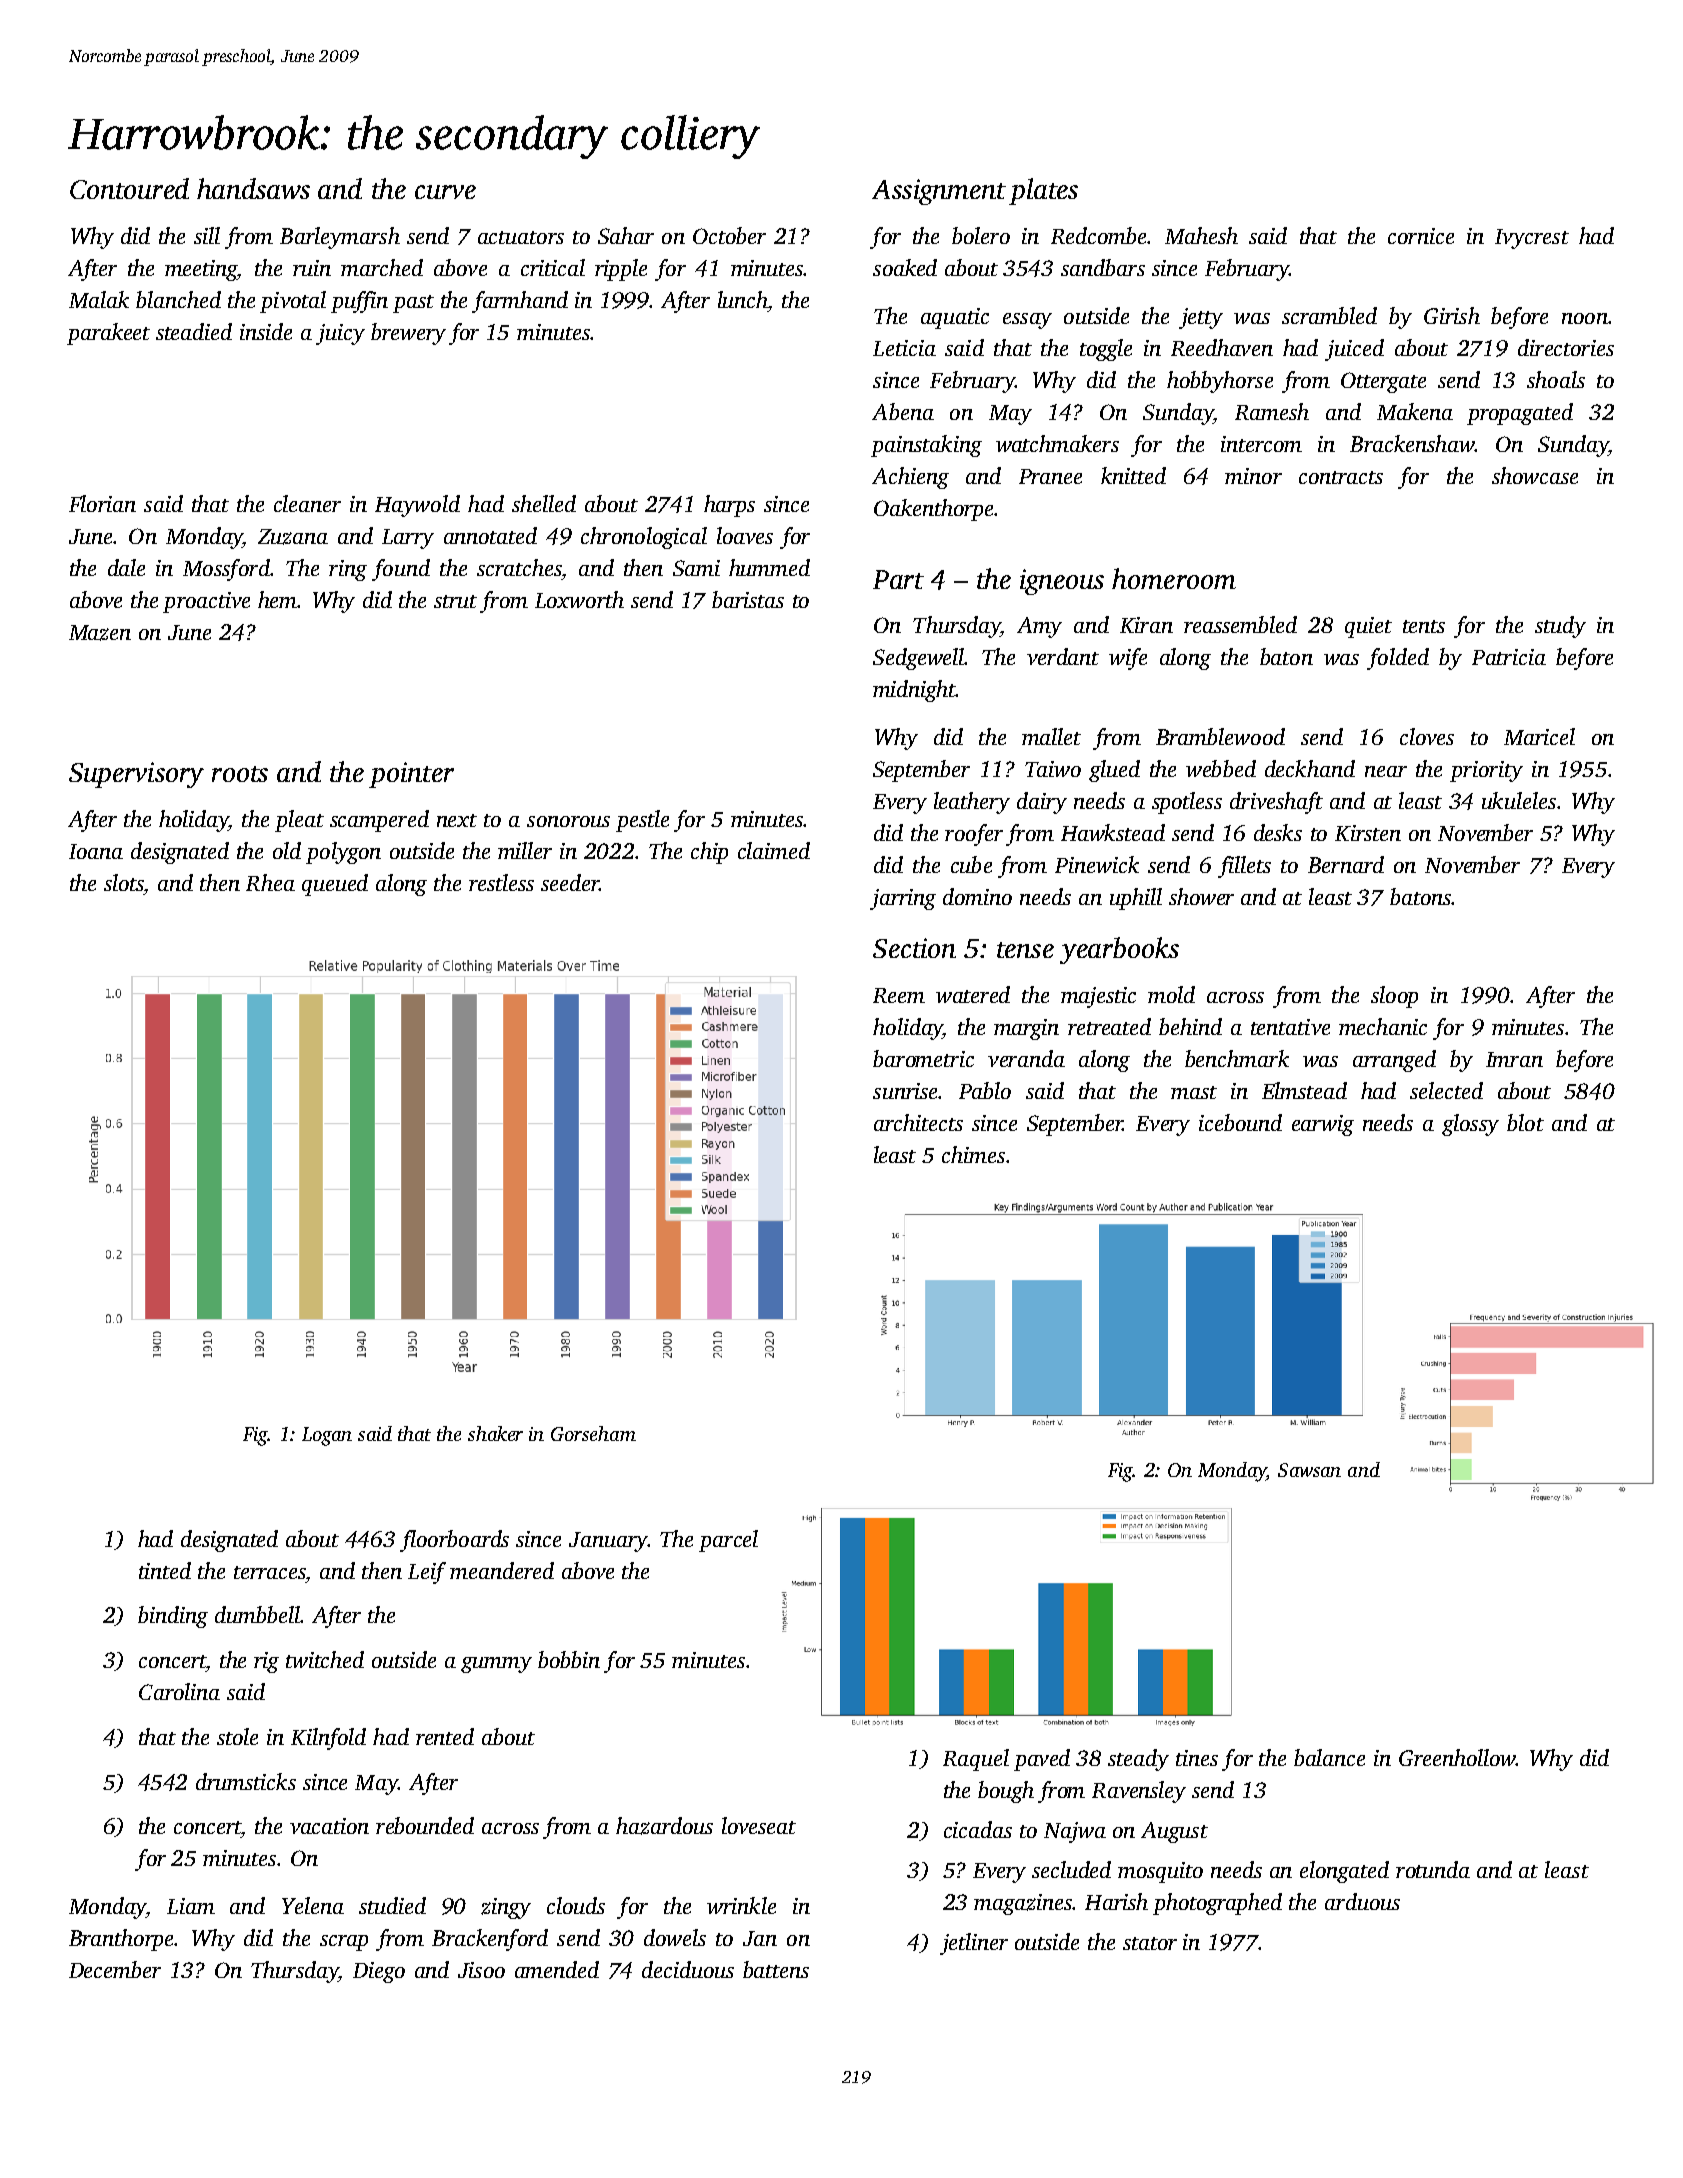  I want to click on floorboards, so click(454, 1541).
